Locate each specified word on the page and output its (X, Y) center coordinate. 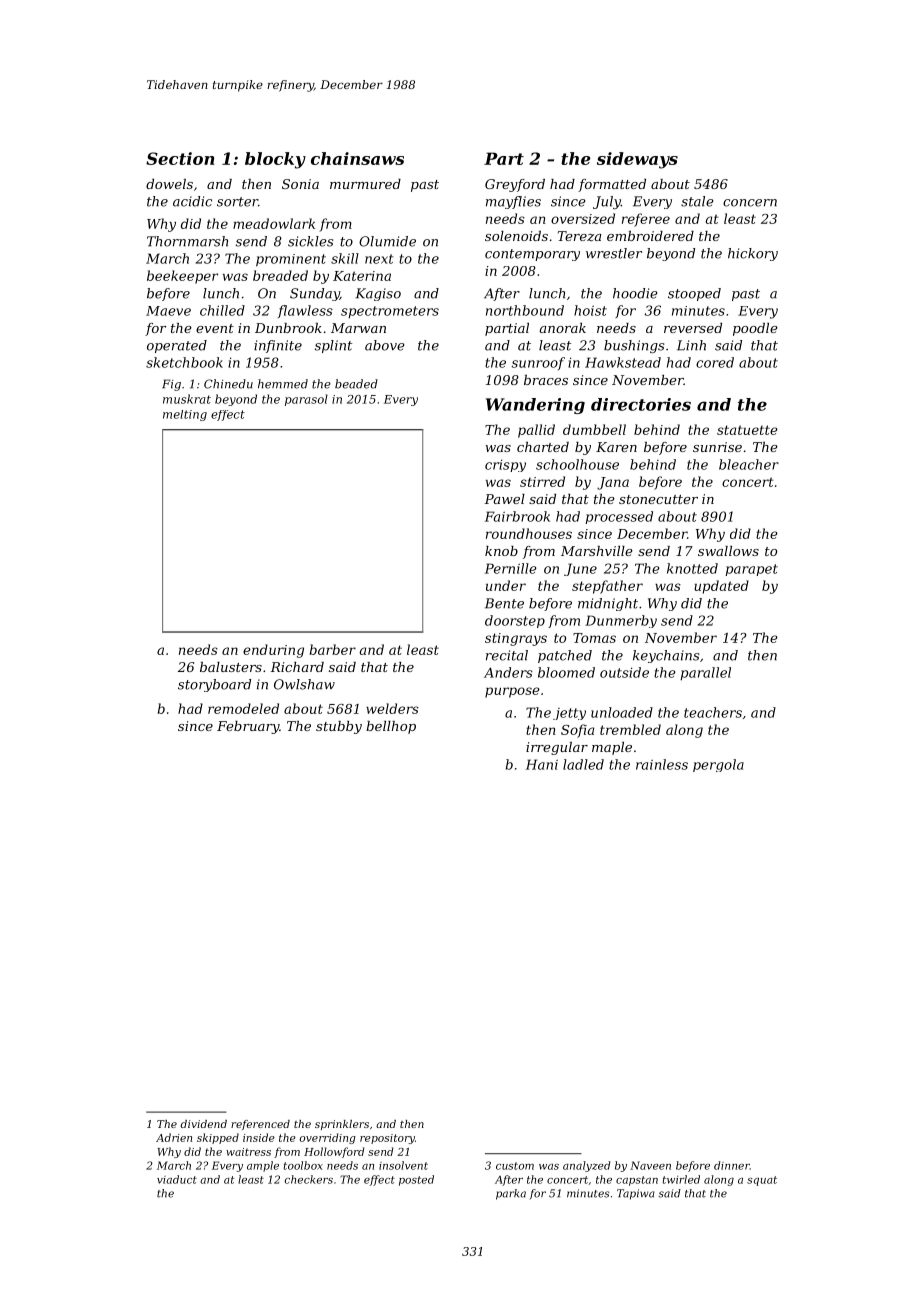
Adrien (174, 1137)
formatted (612, 185)
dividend (204, 1124)
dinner (732, 1165)
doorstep (515, 621)
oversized (583, 218)
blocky (275, 160)
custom (515, 1166)
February (248, 727)
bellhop (391, 727)
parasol (306, 400)
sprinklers (342, 1125)
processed (619, 517)
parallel (705, 673)
